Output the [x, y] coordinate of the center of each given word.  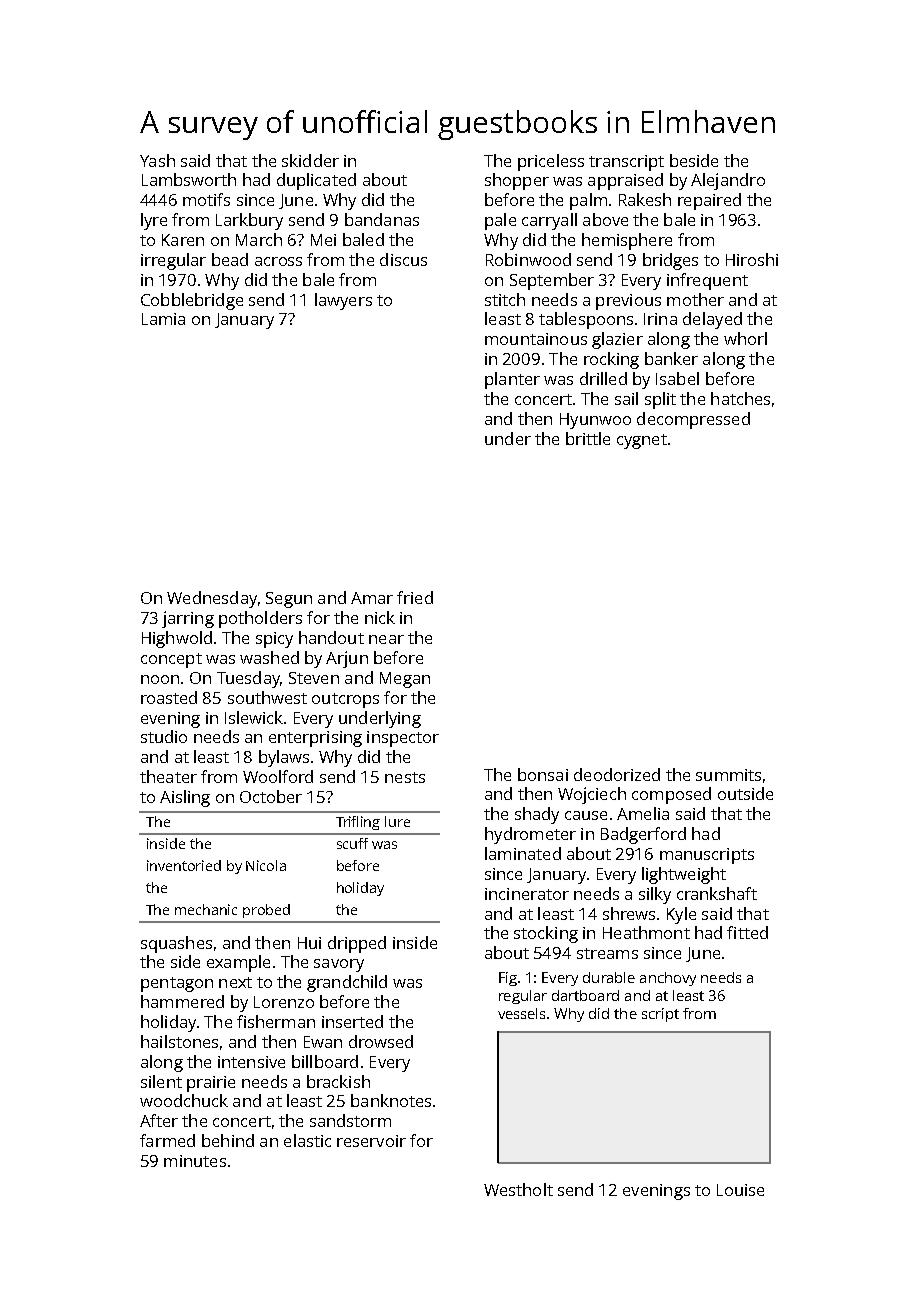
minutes [195, 1161]
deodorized [617, 774]
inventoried [184, 865]
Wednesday [212, 599]
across [278, 261]
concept [171, 660]
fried [415, 597]
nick [380, 617]
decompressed [693, 420]
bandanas [382, 219]
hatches [740, 398]
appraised [625, 181]
